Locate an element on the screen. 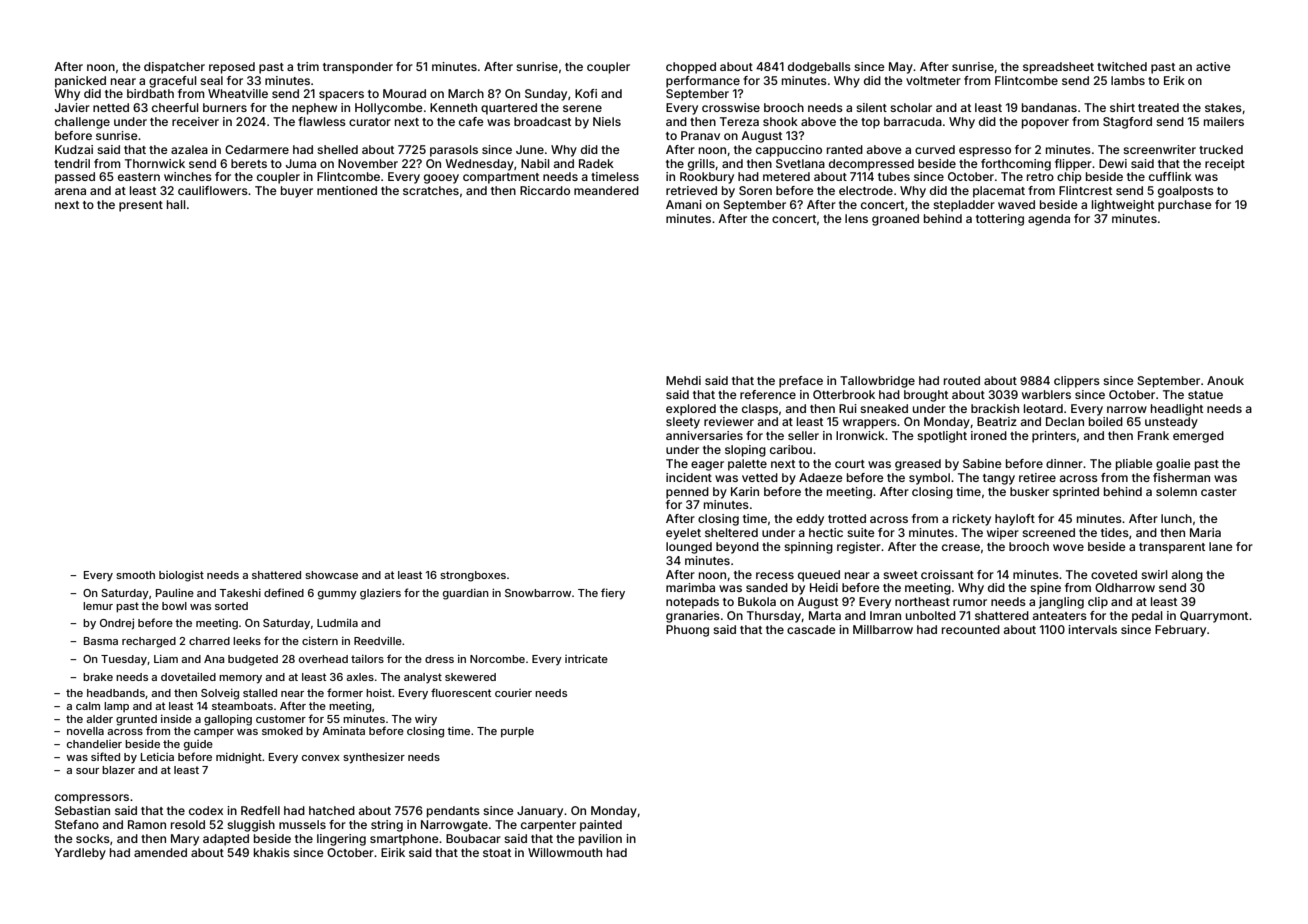 The image size is (1308, 924). fisherman is located at coordinates (1181, 477).
